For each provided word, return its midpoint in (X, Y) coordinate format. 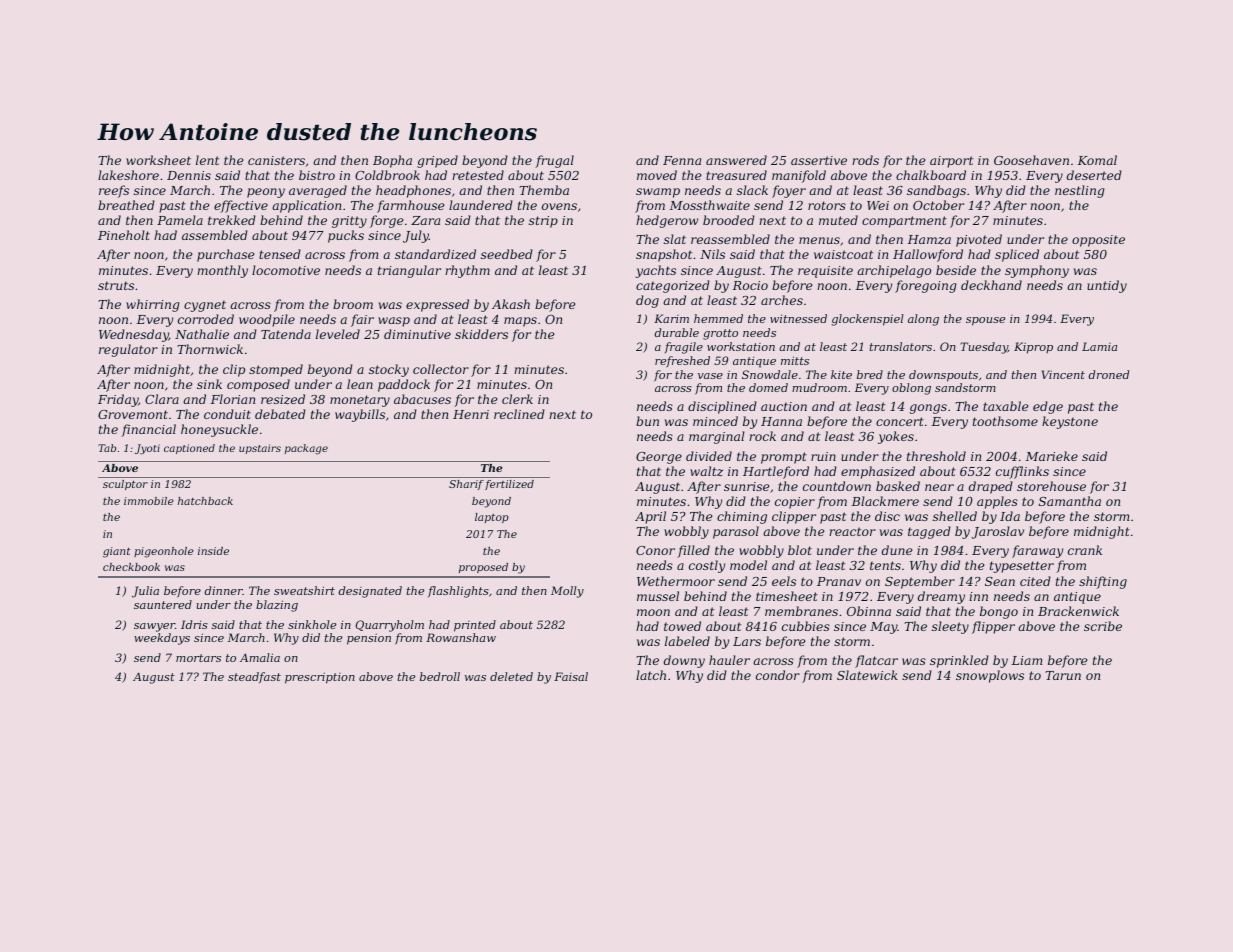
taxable (1005, 406)
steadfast (254, 677)
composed (258, 385)
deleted (511, 676)
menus (819, 240)
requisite (825, 272)
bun (647, 421)
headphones (413, 191)
